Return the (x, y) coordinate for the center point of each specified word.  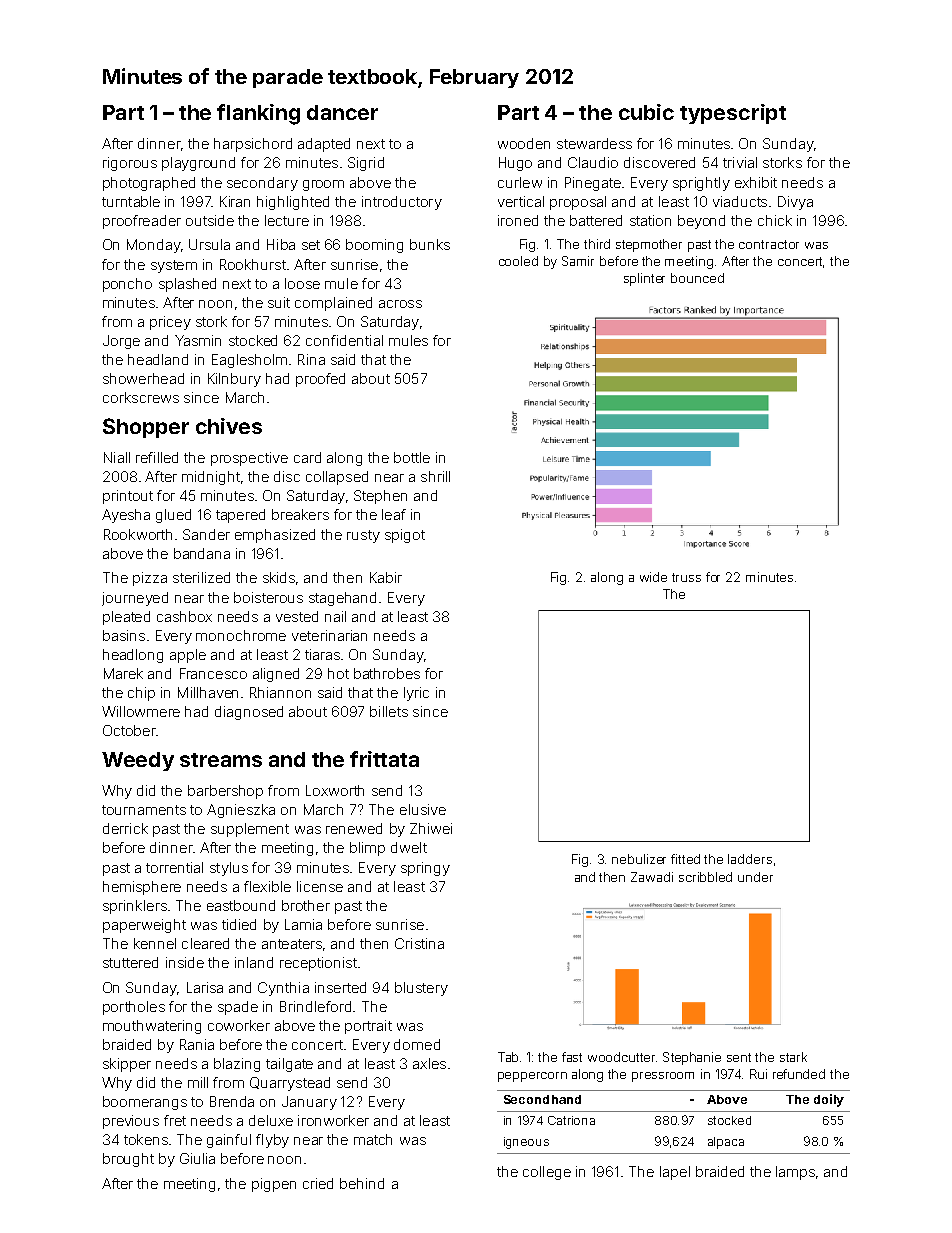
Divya (795, 203)
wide (653, 577)
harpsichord (253, 145)
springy (425, 869)
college (547, 1173)
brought (128, 1160)
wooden (524, 143)
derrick (125, 828)
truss (686, 577)
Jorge (121, 342)
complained (333, 304)
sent (739, 1057)
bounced (697, 278)
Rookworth (138, 534)
